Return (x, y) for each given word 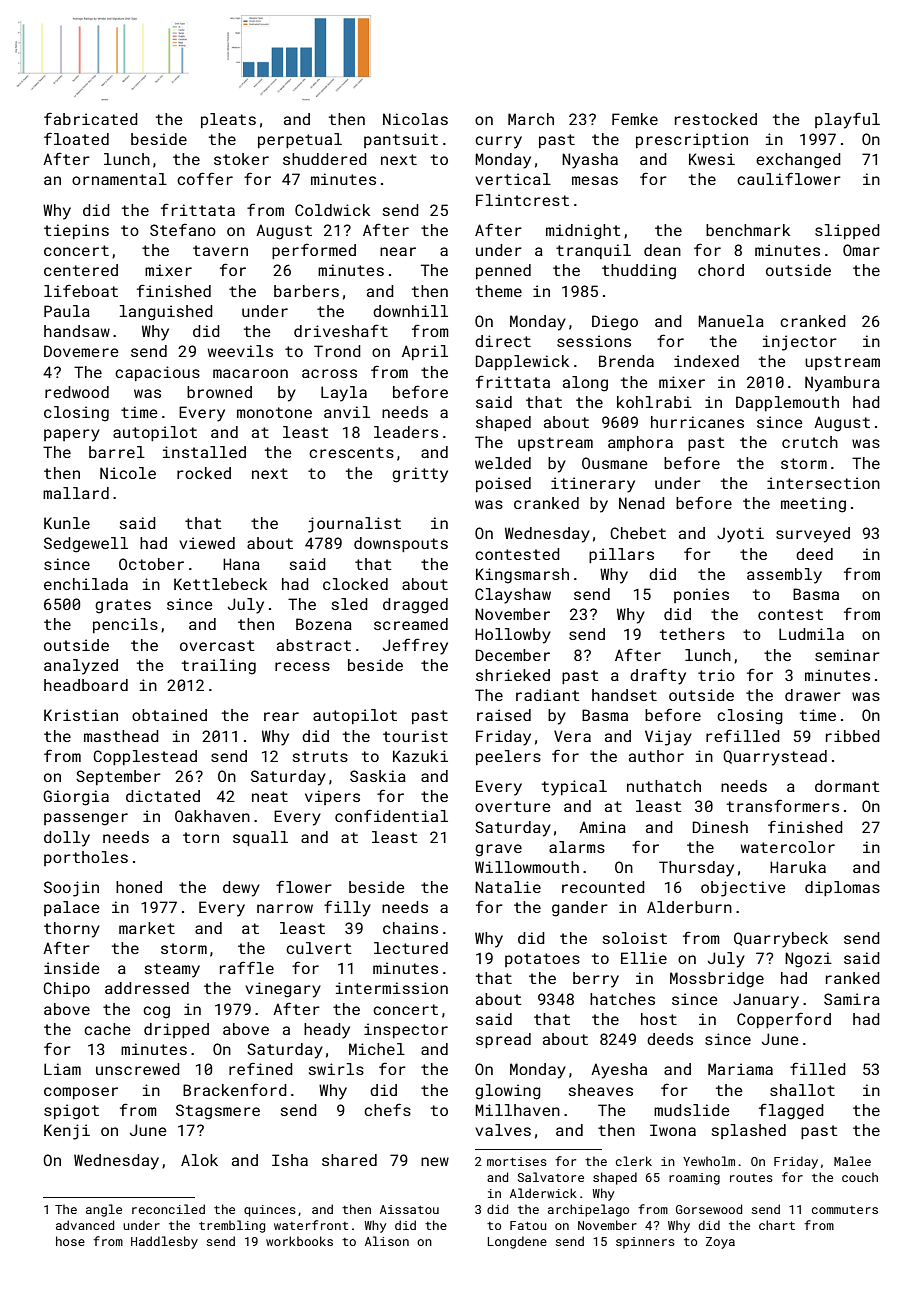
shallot (802, 1090)
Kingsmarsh (522, 576)
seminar (847, 655)
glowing (508, 1092)
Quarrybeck (781, 940)
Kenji (67, 1132)
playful (847, 120)
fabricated (91, 118)
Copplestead (145, 757)
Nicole (128, 473)
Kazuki (420, 756)
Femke (635, 119)
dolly (67, 839)
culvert (318, 948)
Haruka (798, 867)
